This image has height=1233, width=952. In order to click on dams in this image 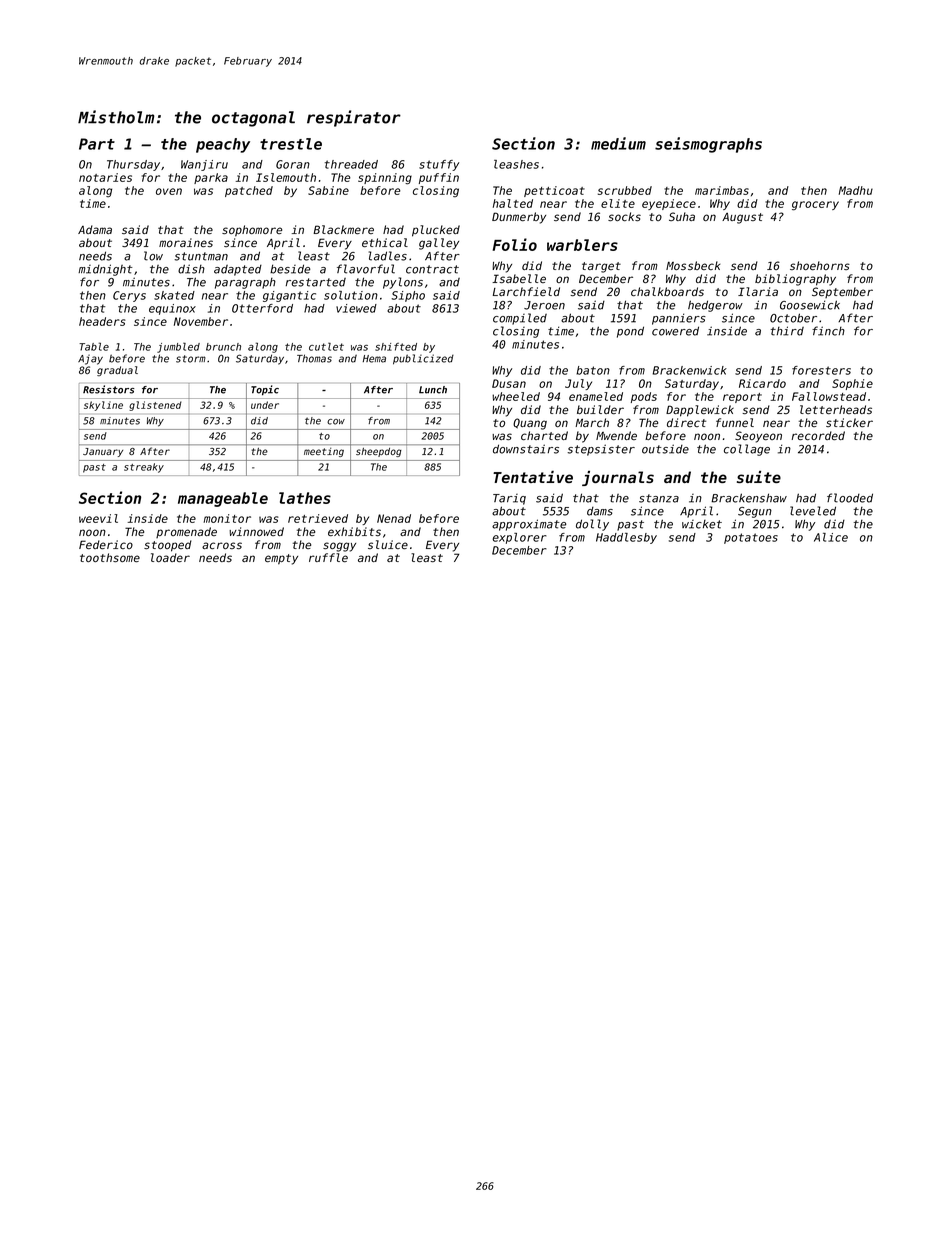, I will do `click(600, 511)`.
